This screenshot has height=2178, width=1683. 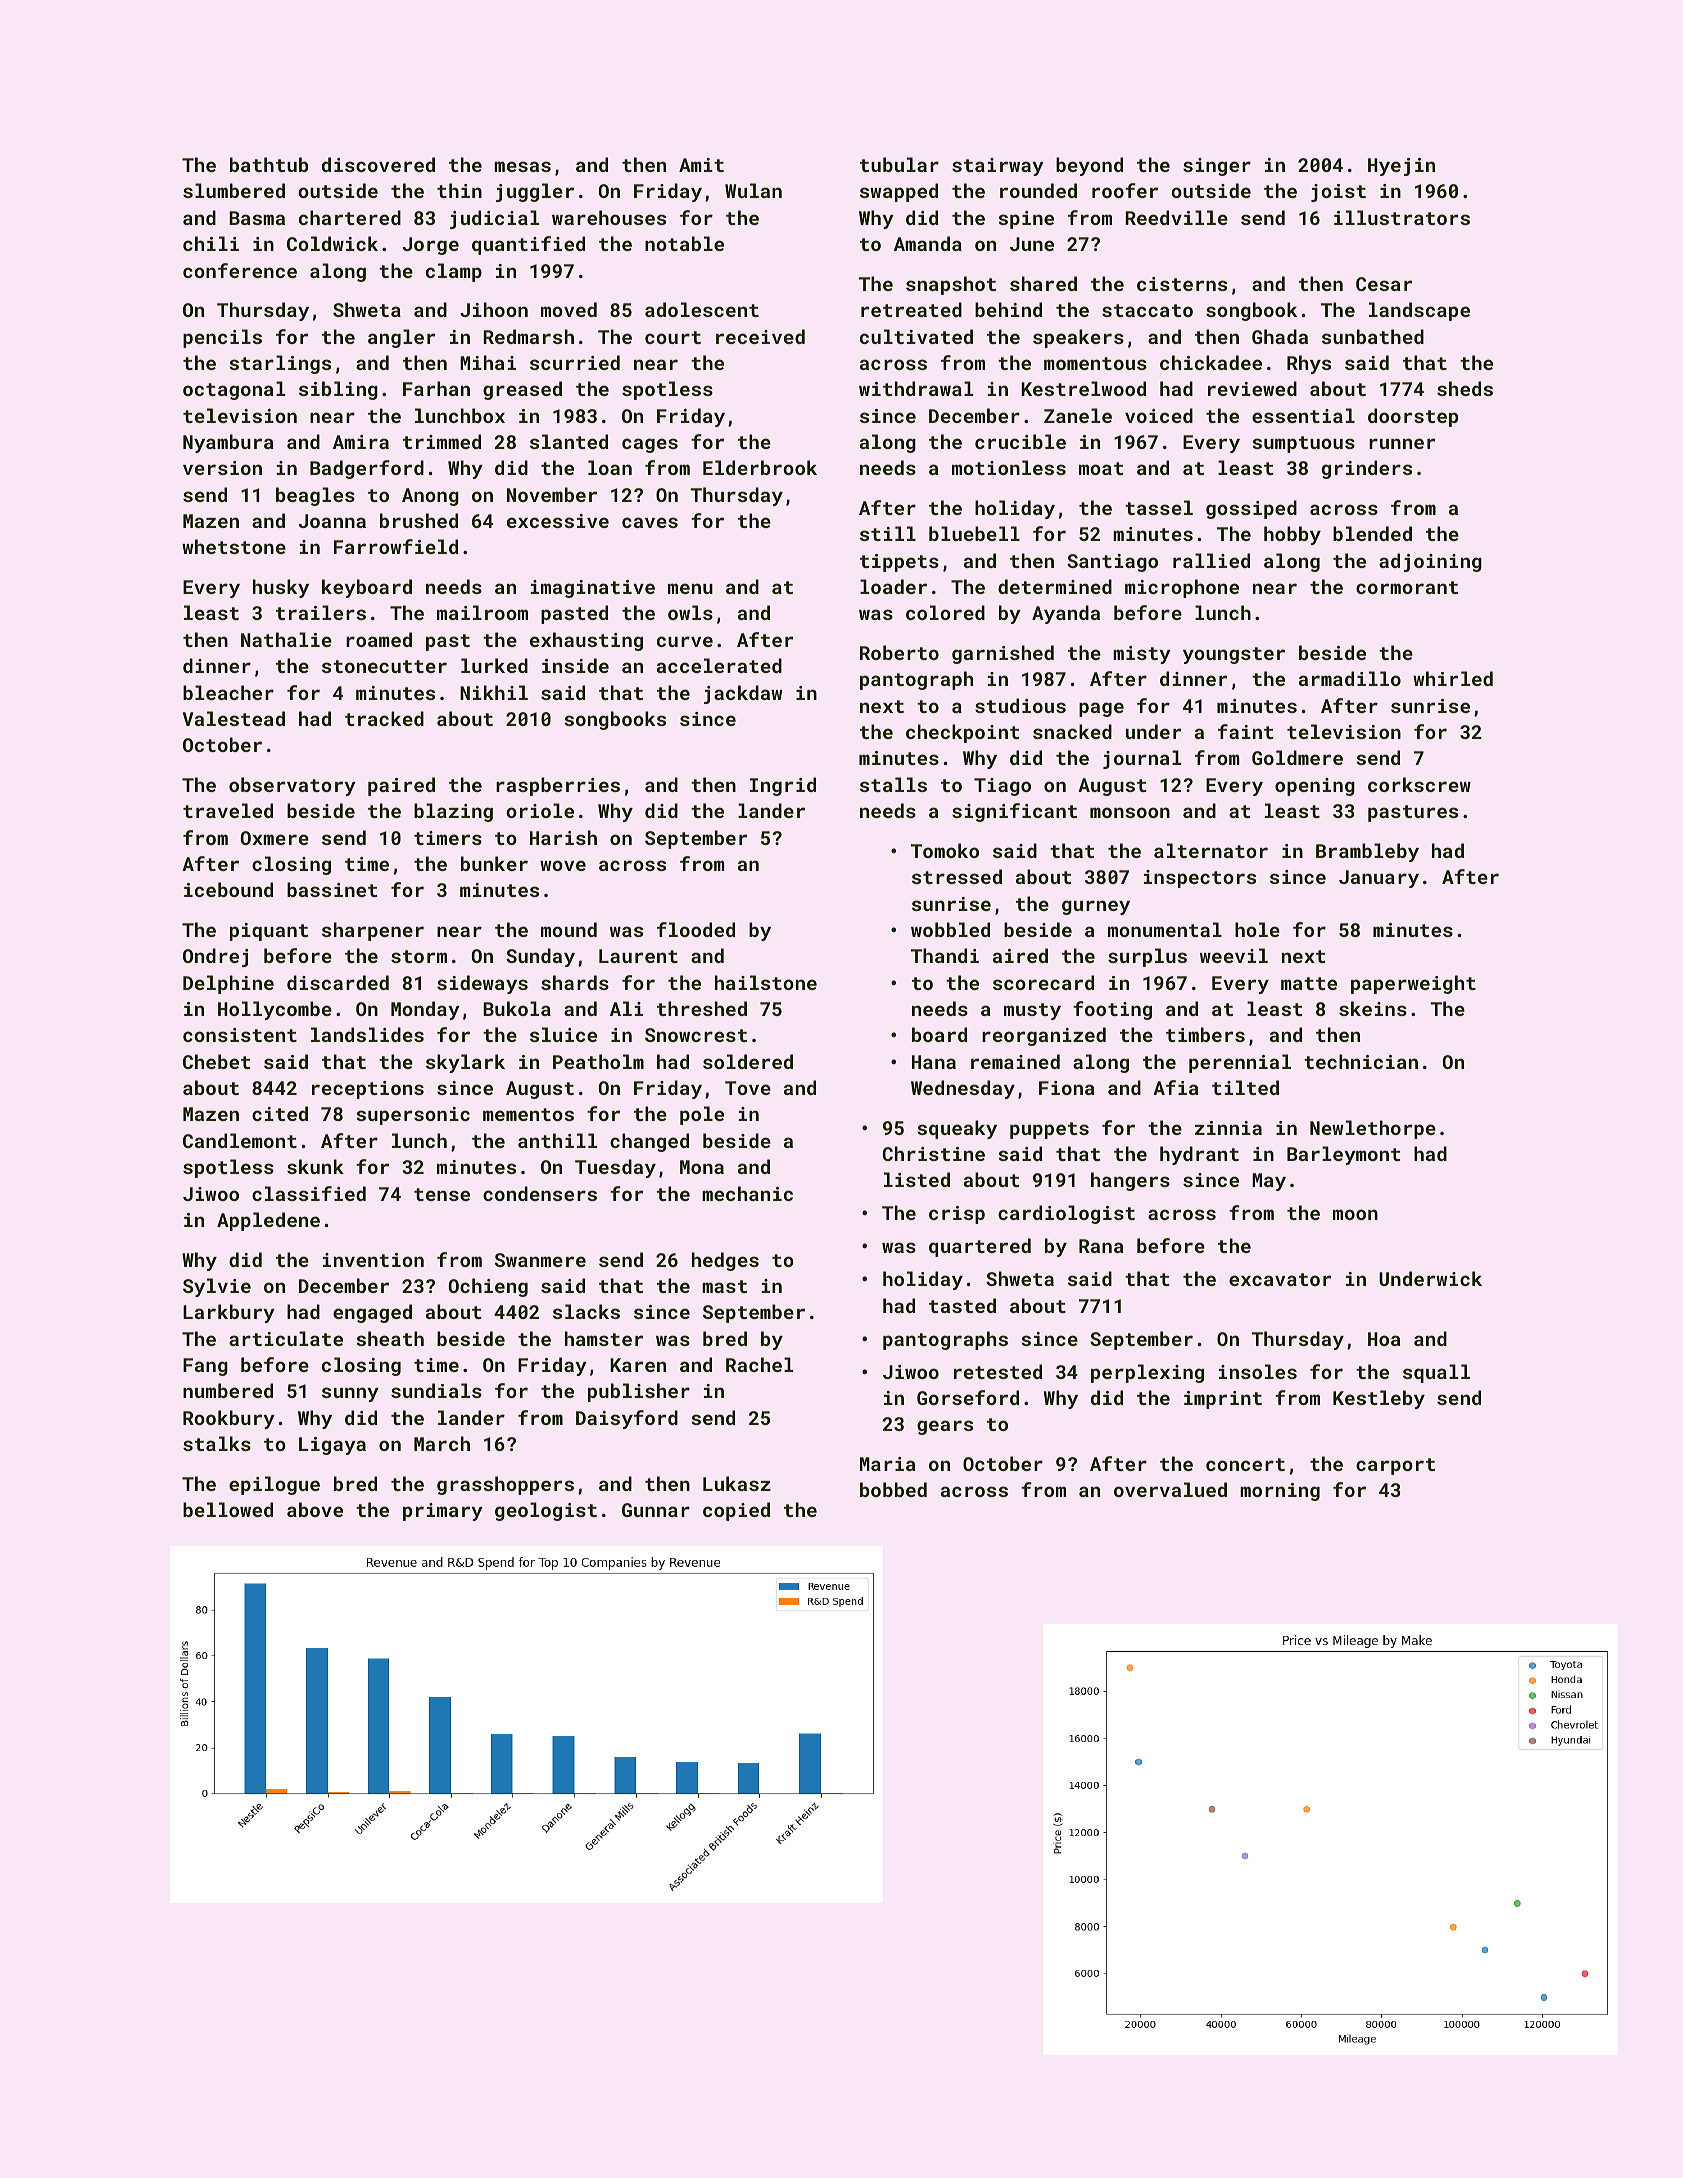 I want to click on copied, so click(x=736, y=1511).
